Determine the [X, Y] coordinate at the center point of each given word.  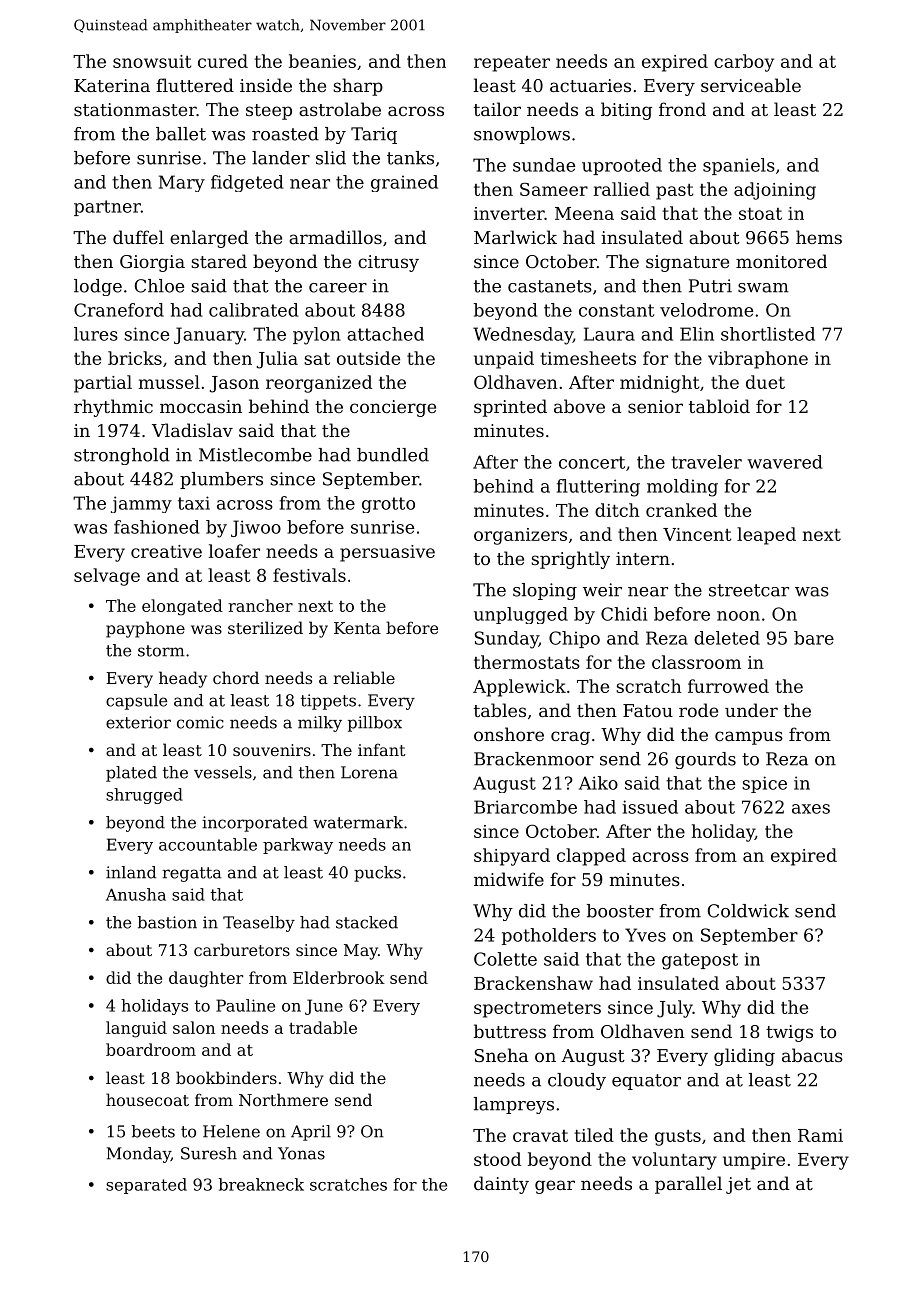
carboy [744, 63]
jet [738, 1185]
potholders [549, 936]
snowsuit [152, 61]
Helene [231, 1131]
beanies [322, 61]
